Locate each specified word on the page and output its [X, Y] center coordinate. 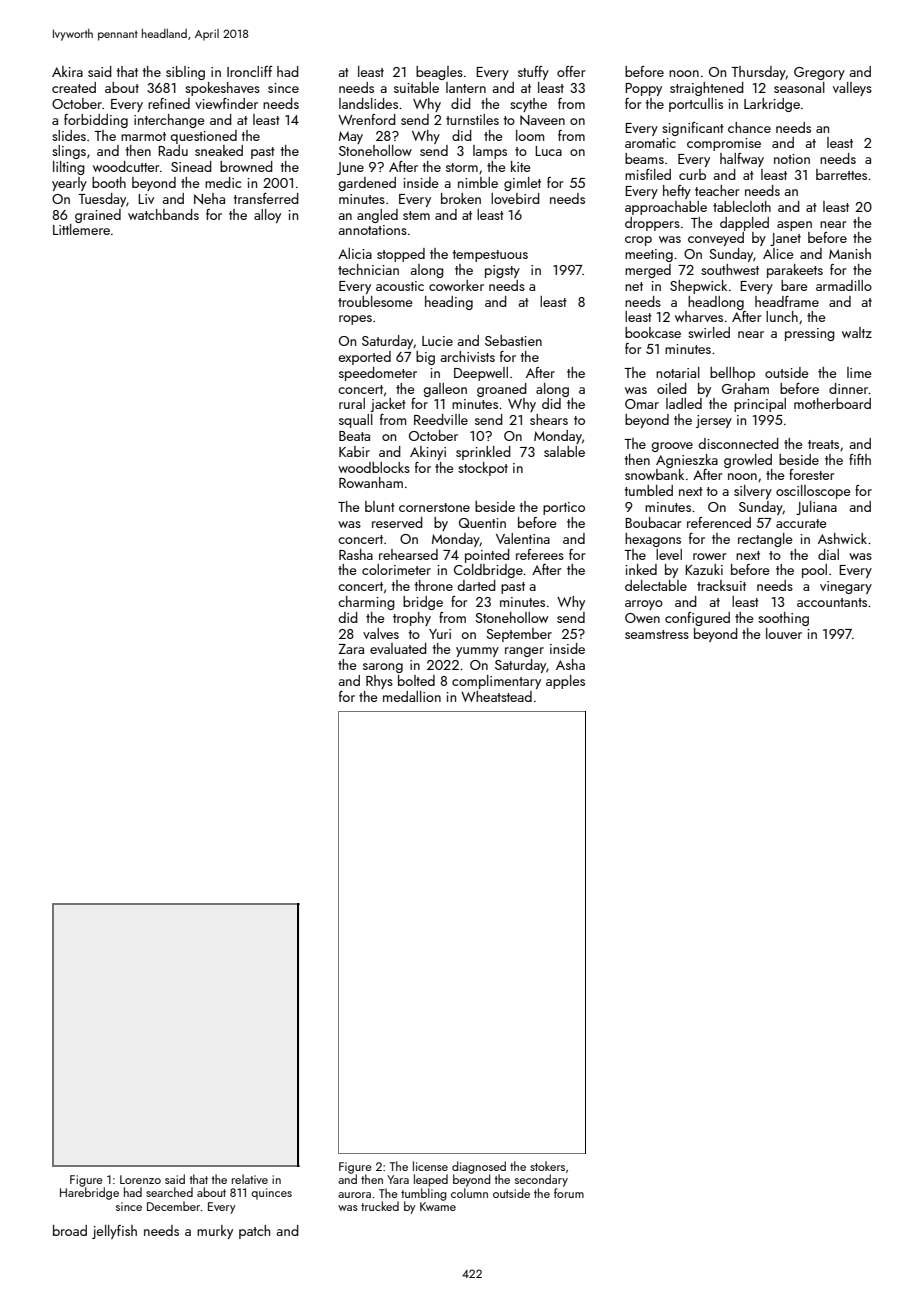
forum [569, 1193]
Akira [67, 71]
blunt [380, 506]
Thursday [758, 73]
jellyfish [114, 1232]
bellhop [732, 374]
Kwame [438, 1206]
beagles [439, 73]
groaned [502, 390]
